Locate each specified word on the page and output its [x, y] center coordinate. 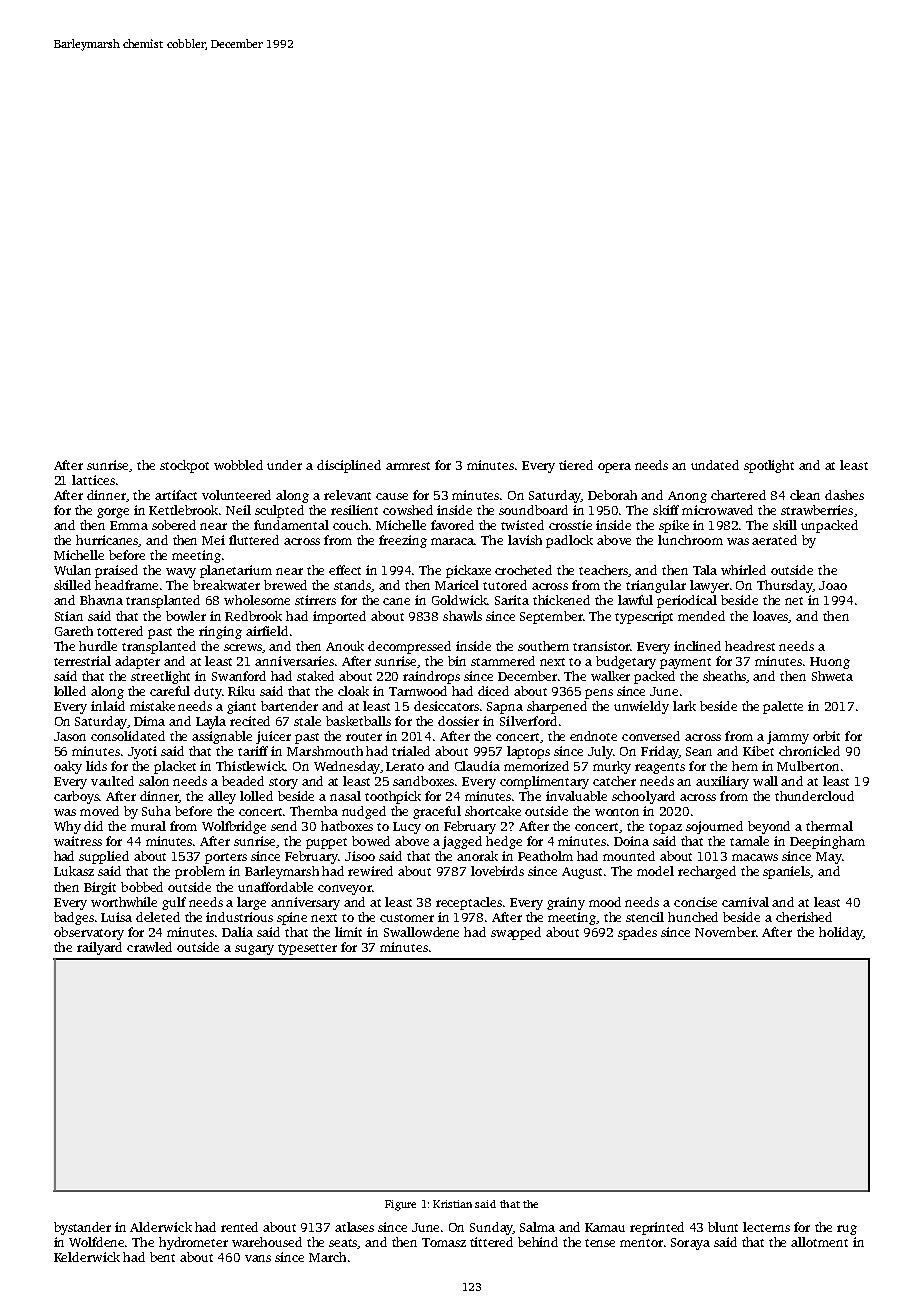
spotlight [769, 466]
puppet [326, 843]
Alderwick [161, 1227]
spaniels [787, 872]
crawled [149, 947]
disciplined [349, 466]
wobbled [238, 465]
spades [637, 933]
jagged [462, 842]
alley [222, 797]
